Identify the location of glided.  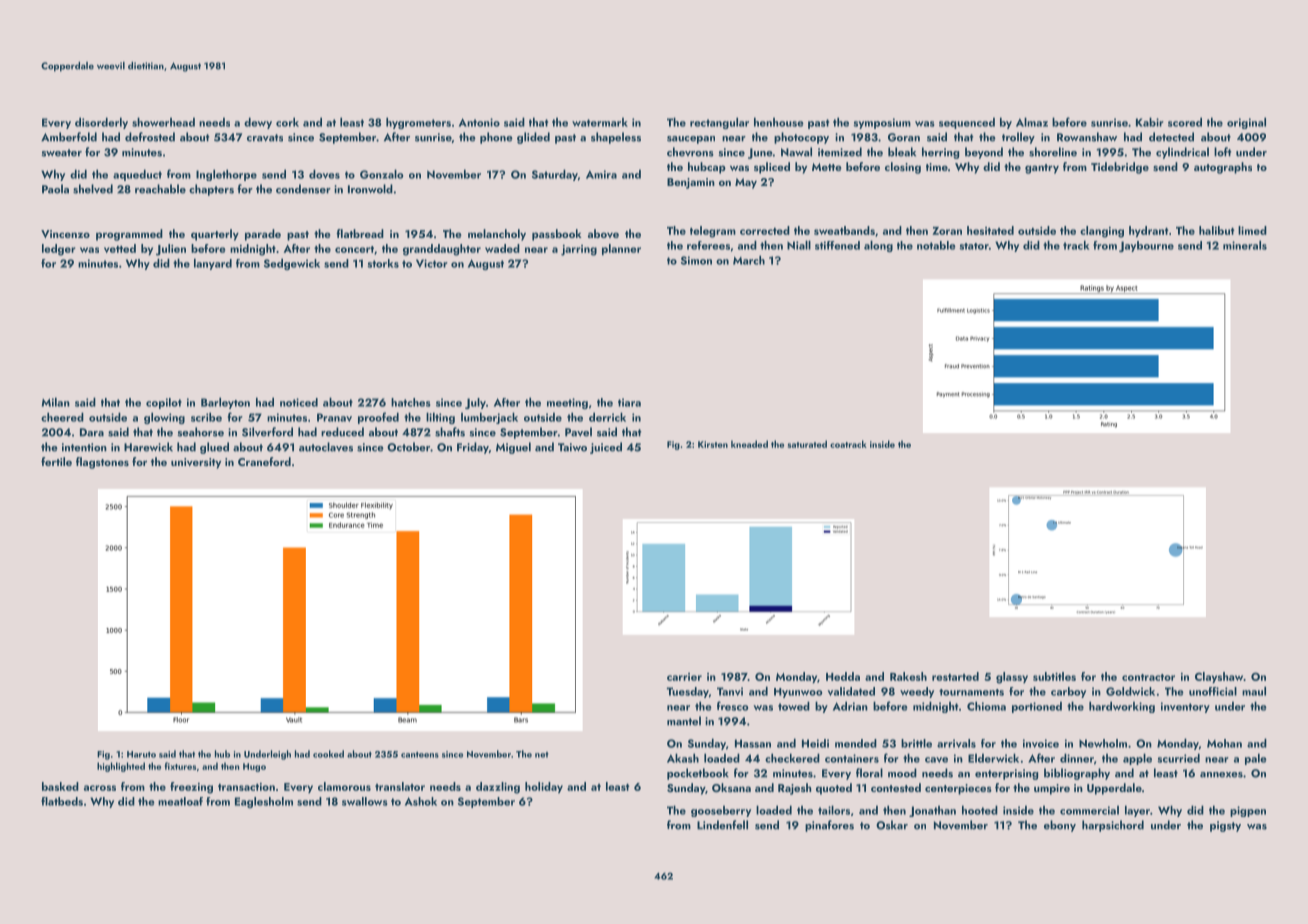
(533, 138).
